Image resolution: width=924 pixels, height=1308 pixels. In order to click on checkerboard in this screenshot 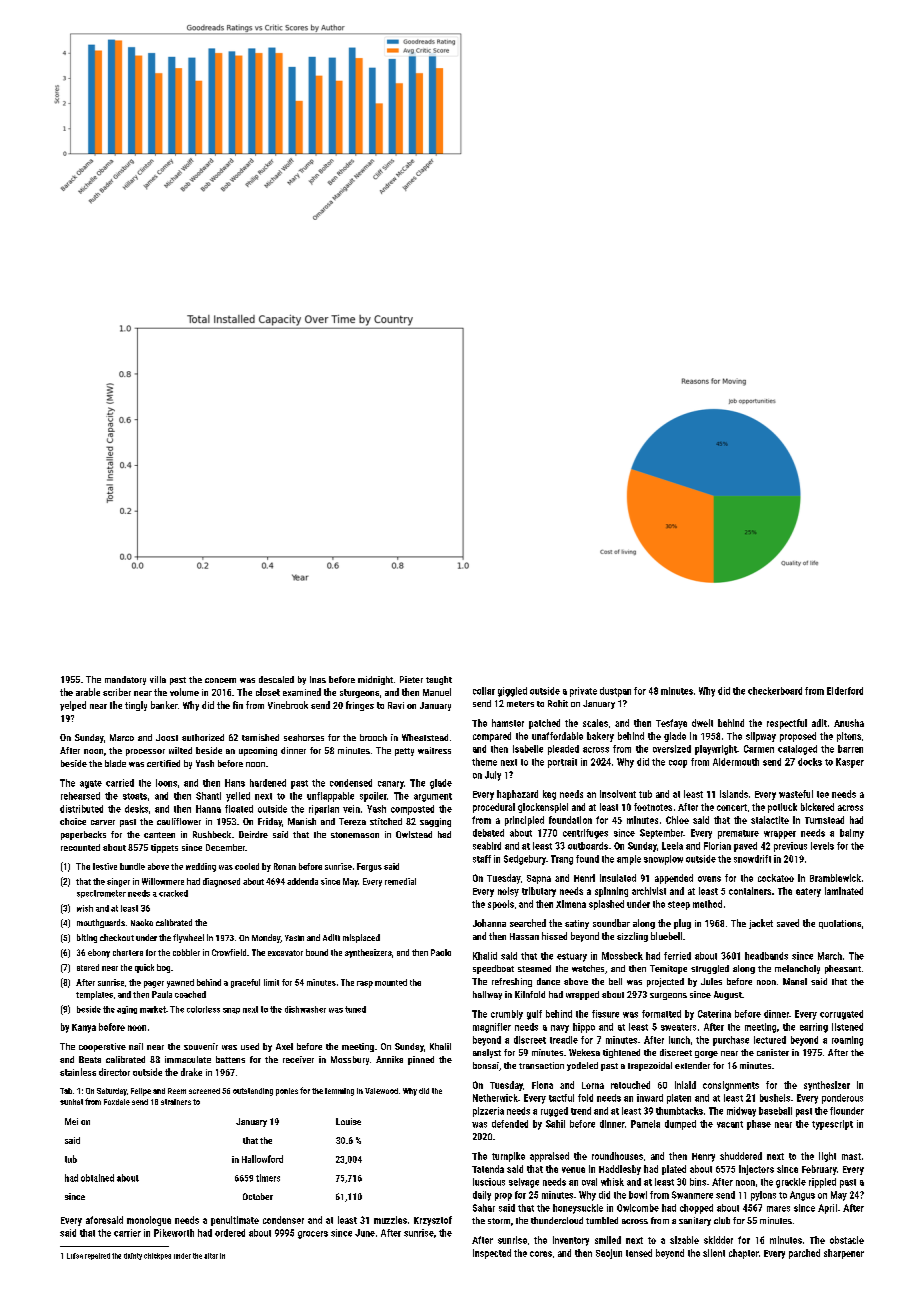, I will do `click(775, 691)`.
